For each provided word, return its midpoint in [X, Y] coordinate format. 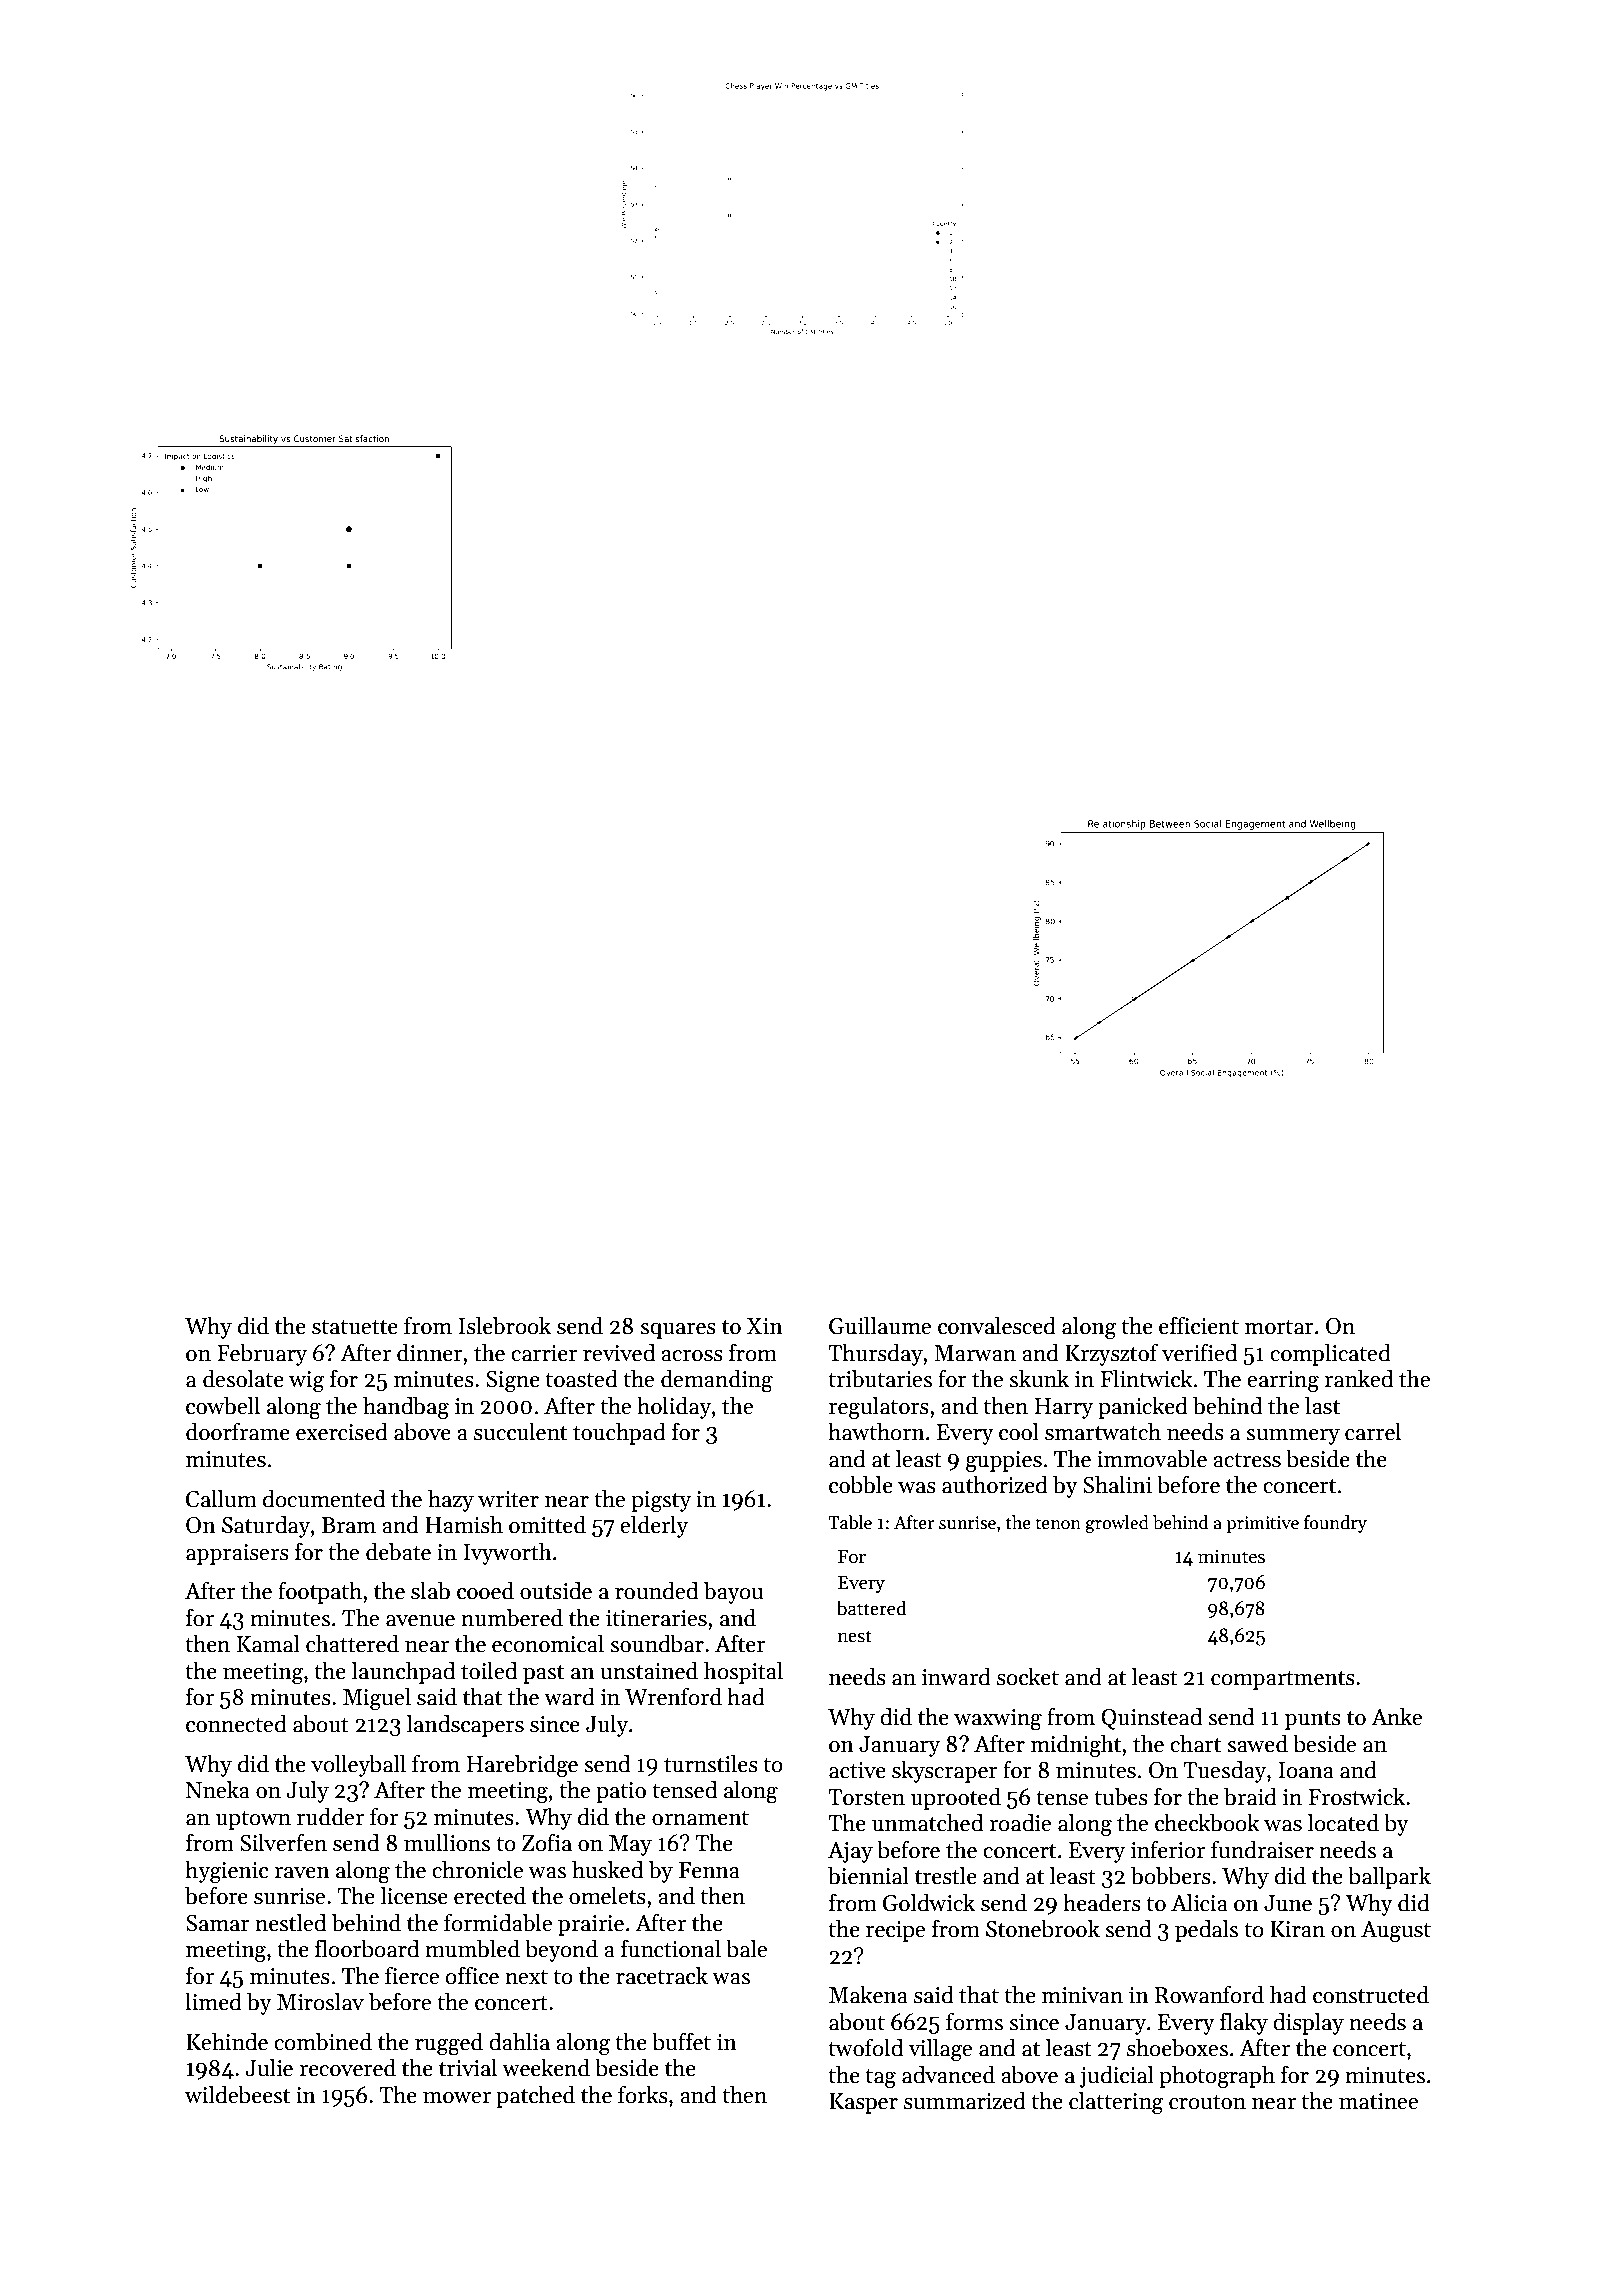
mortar [1279, 1327]
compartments [1283, 1680]
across [692, 1356]
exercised [342, 1432]
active [857, 1770]
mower [457, 2098]
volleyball [358, 1766]
